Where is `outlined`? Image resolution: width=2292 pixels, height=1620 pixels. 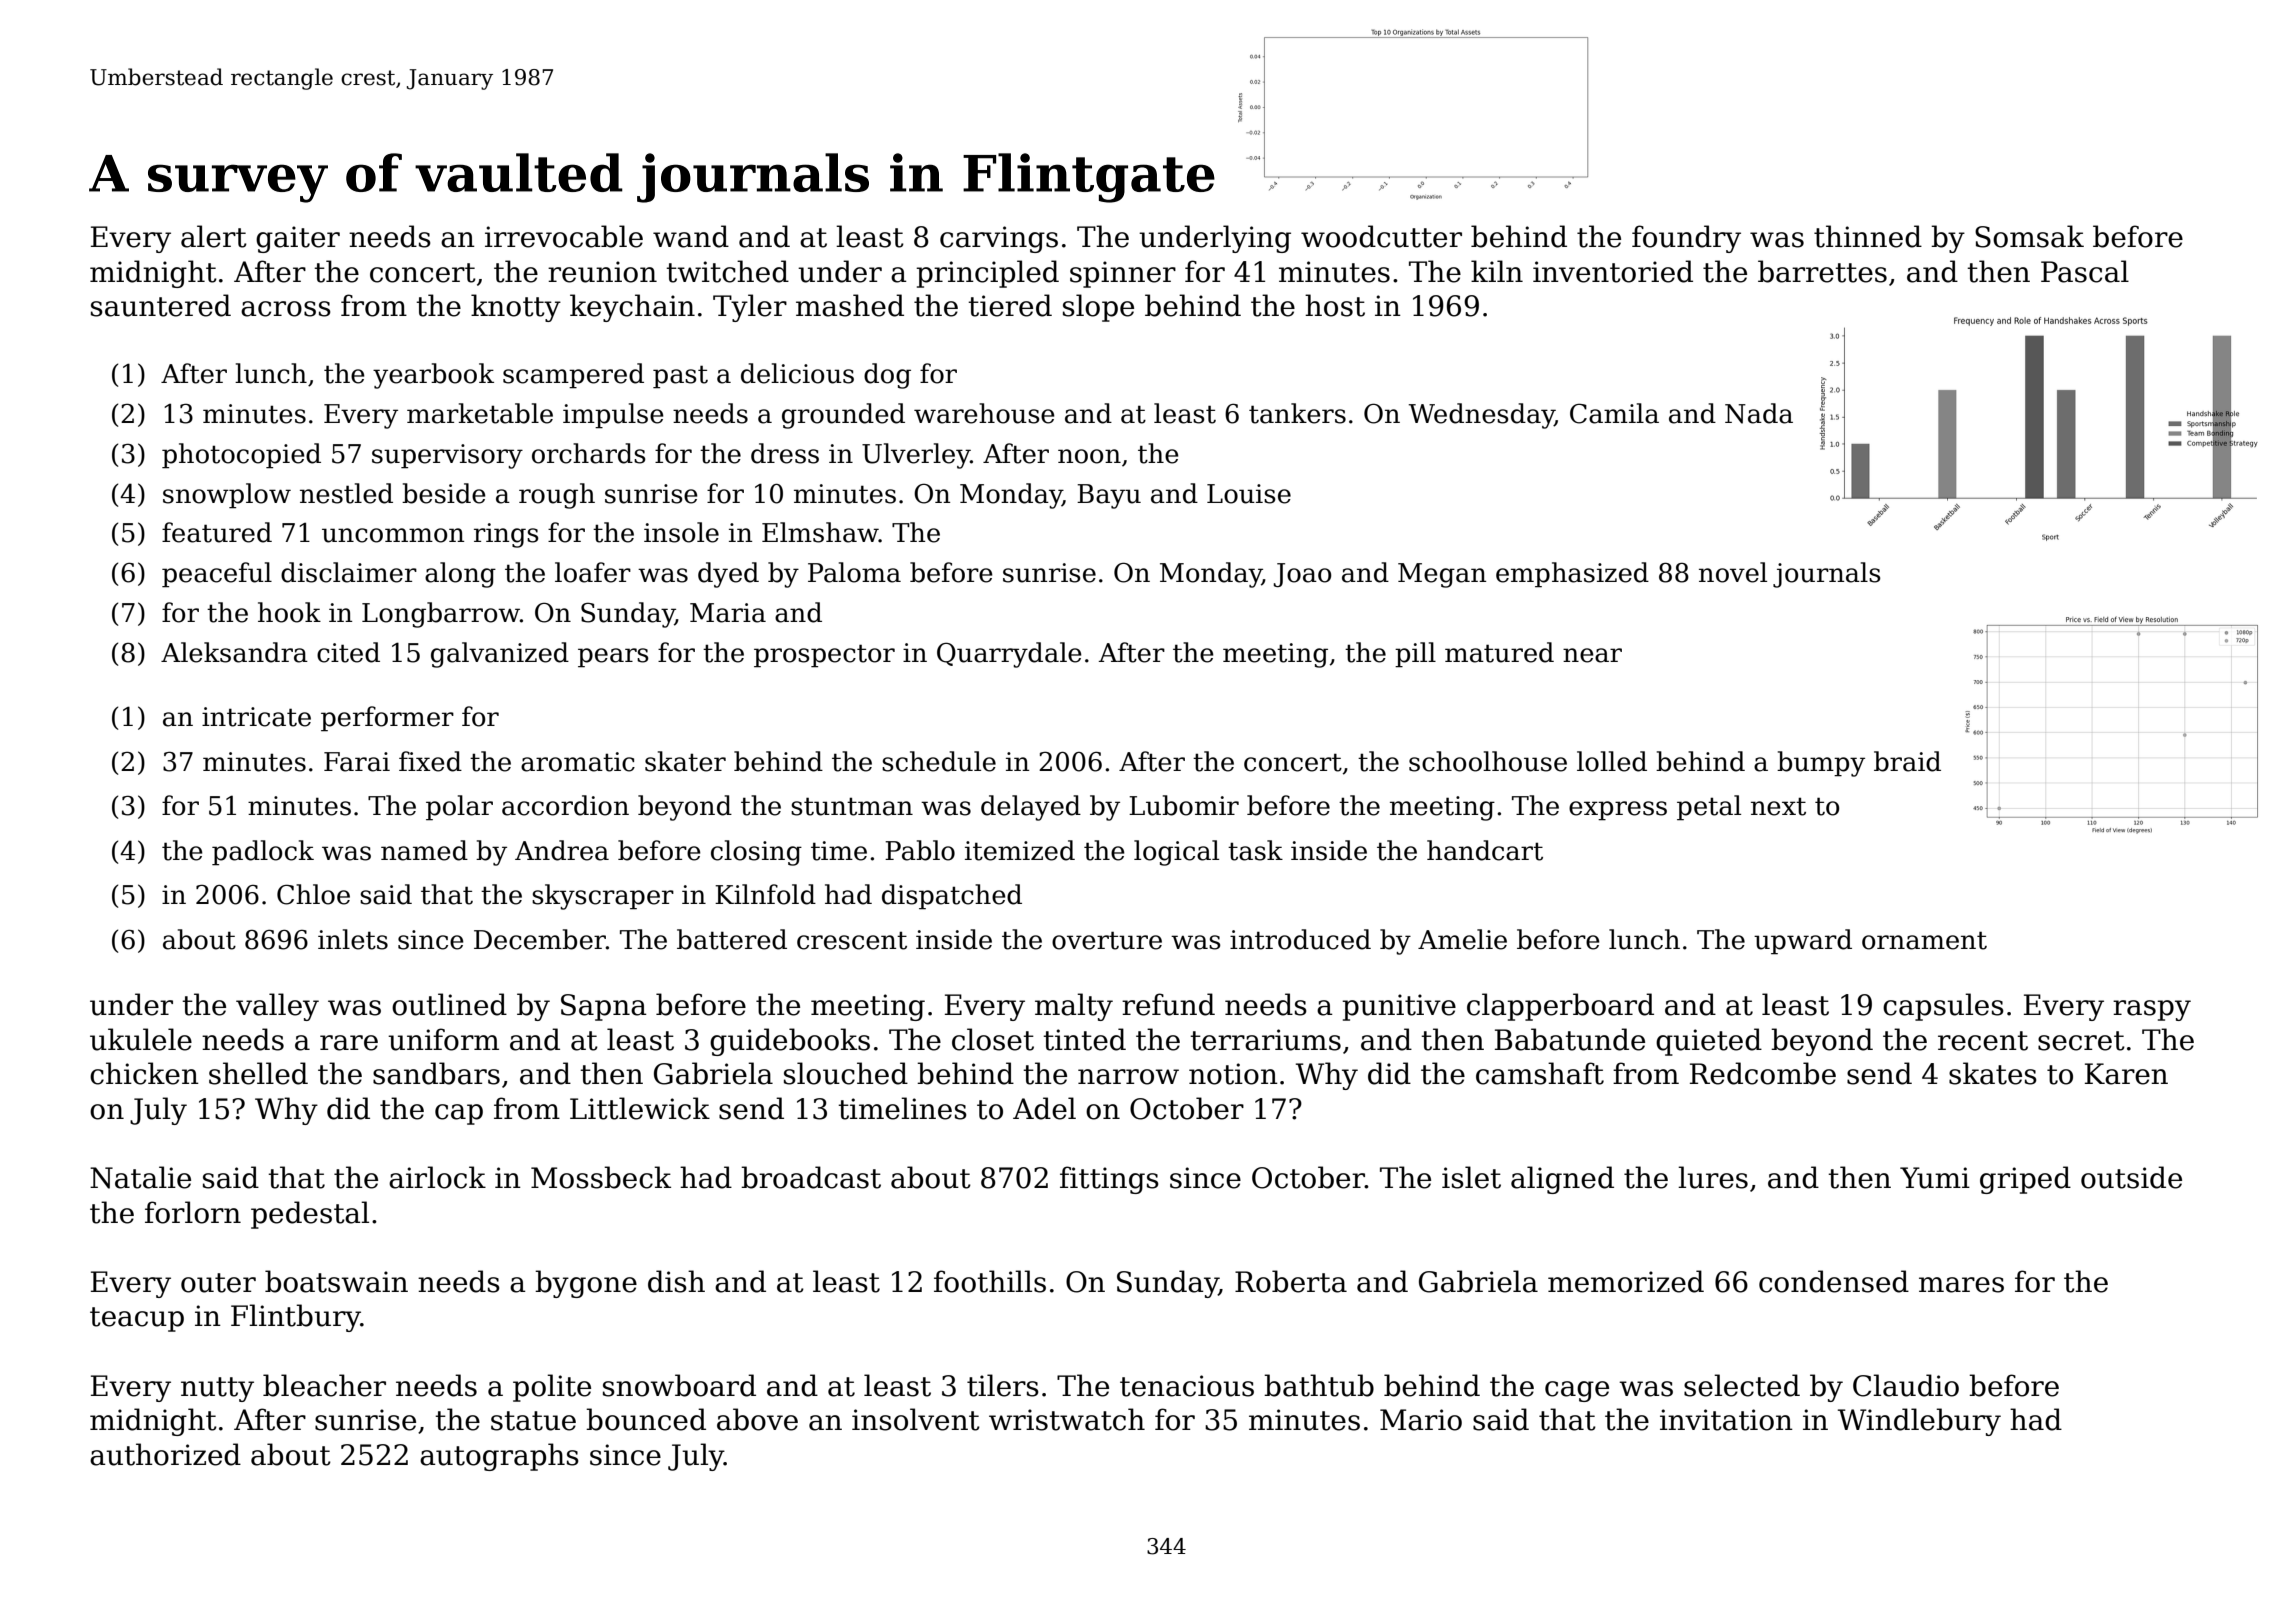 outlined is located at coordinates (449, 1004).
